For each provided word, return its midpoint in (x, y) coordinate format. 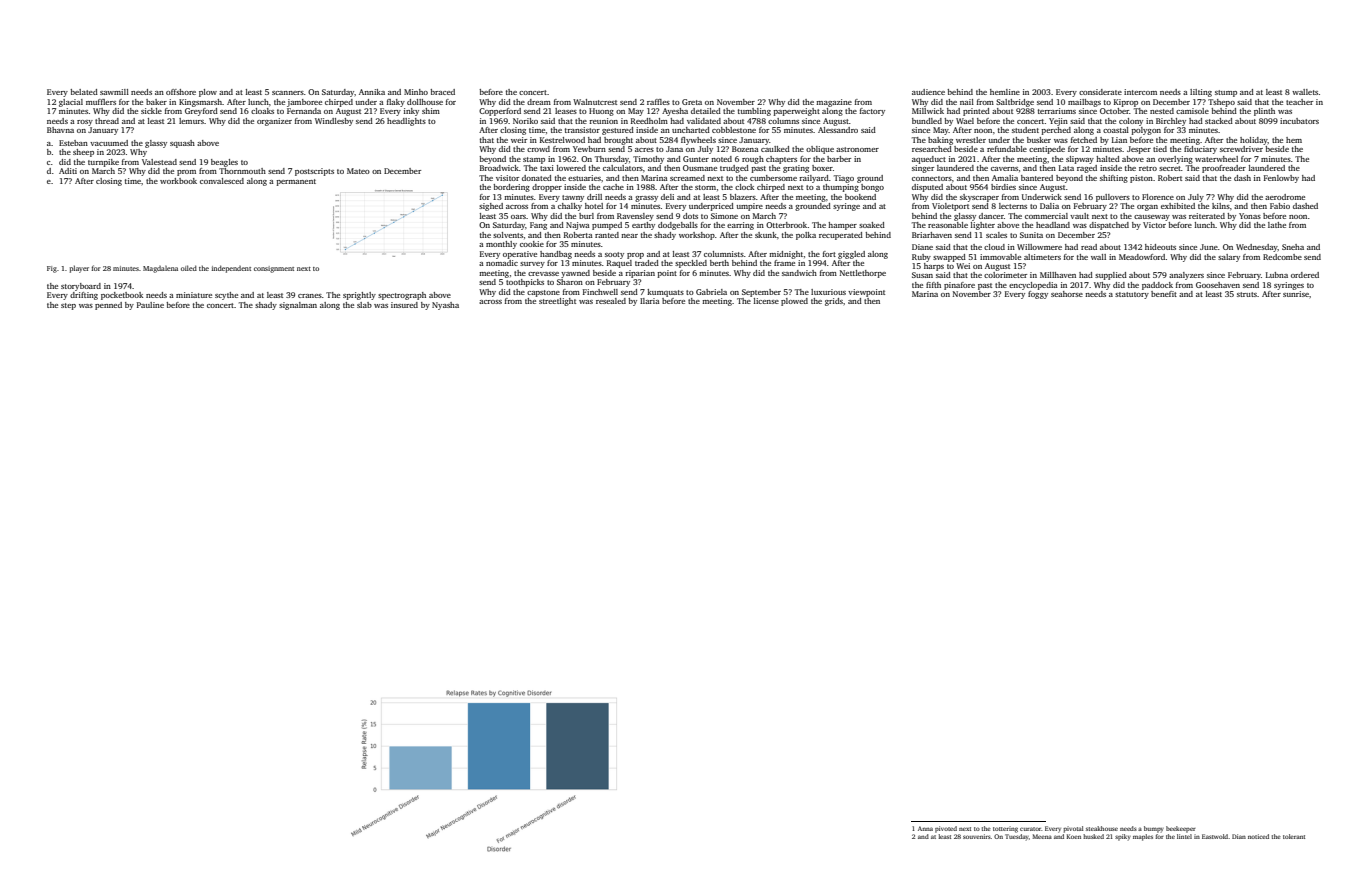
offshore (181, 92)
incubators (1299, 121)
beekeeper (1181, 829)
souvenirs (977, 836)
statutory (1132, 295)
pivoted (946, 829)
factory (872, 112)
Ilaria (650, 301)
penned (108, 306)
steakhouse (1102, 828)
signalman (298, 306)
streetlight (557, 302)
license (766, 301)
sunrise (1296, 294)
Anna (925, 828)
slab (364, 305)
